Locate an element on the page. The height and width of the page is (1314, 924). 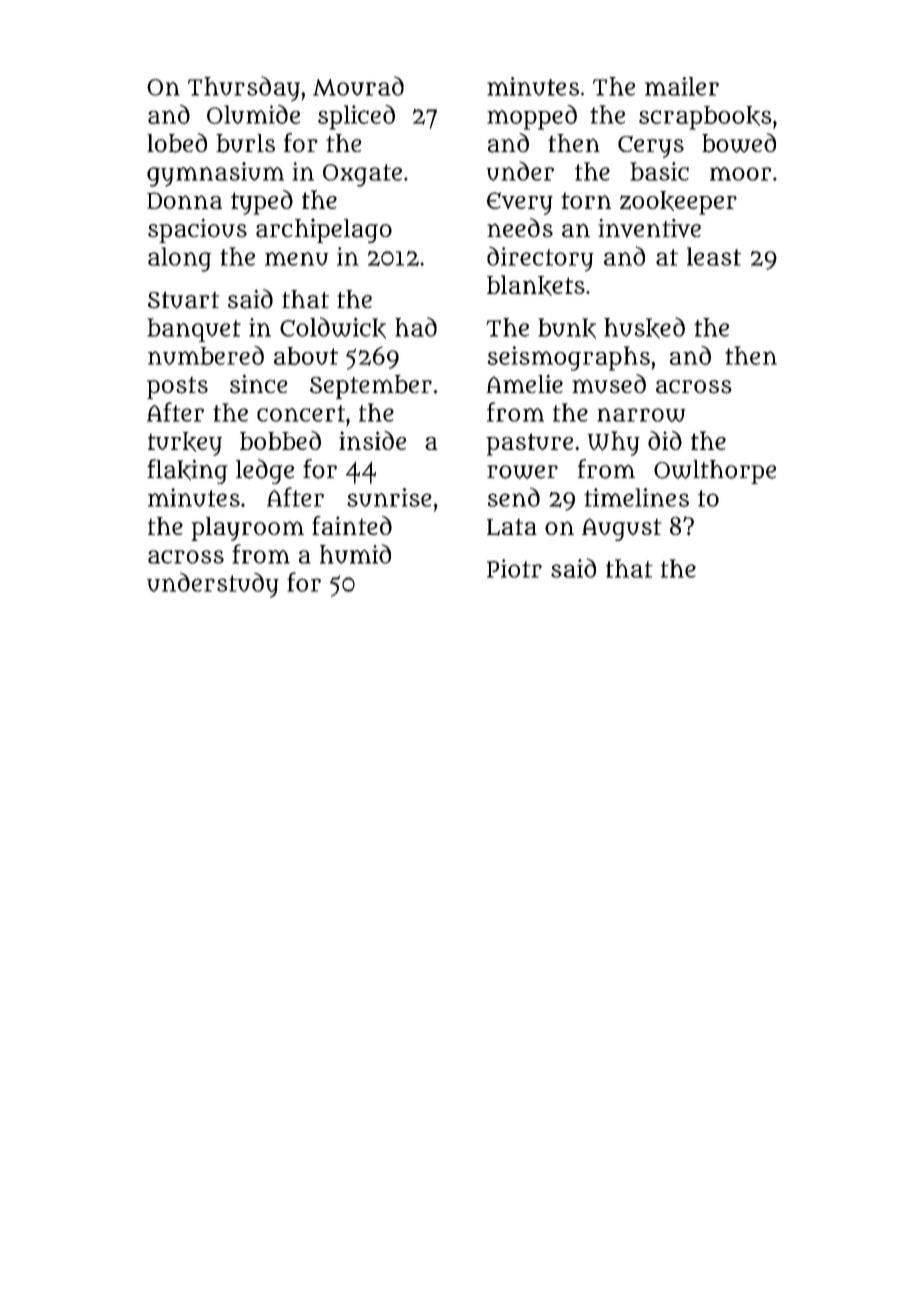
Piotr is located at coordinates (514, 568).
